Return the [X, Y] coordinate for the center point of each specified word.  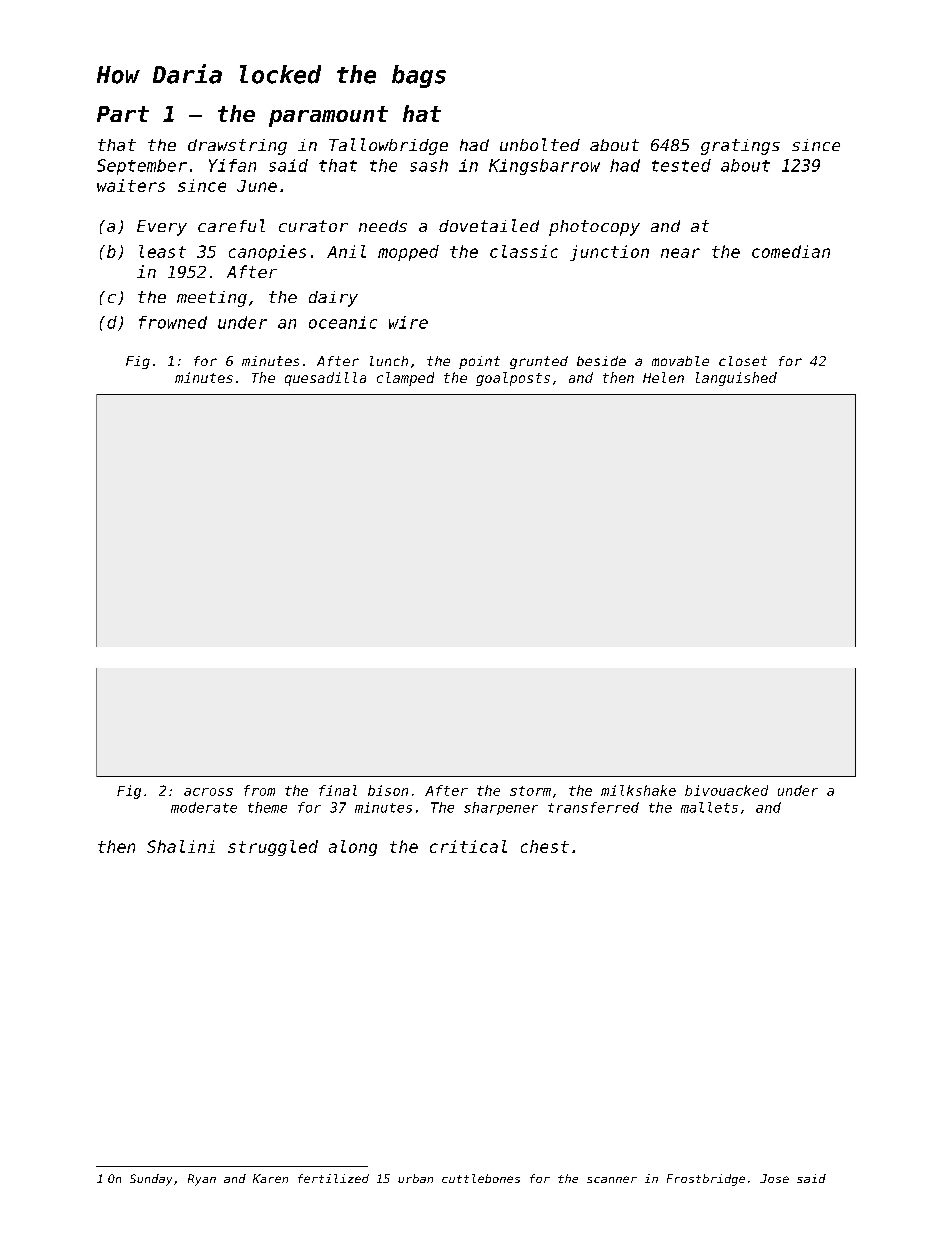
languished [736, 379]
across [208, 792]
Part [123, 114]
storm [530, 791]
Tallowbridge [388, 146]
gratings [740, 147]
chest [545, 846]
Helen [663, 377]
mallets [709, 807]
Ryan [202, 1180]
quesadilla [325, 379]
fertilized [333, 1178]
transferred [593, 807]
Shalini [181, 846]
